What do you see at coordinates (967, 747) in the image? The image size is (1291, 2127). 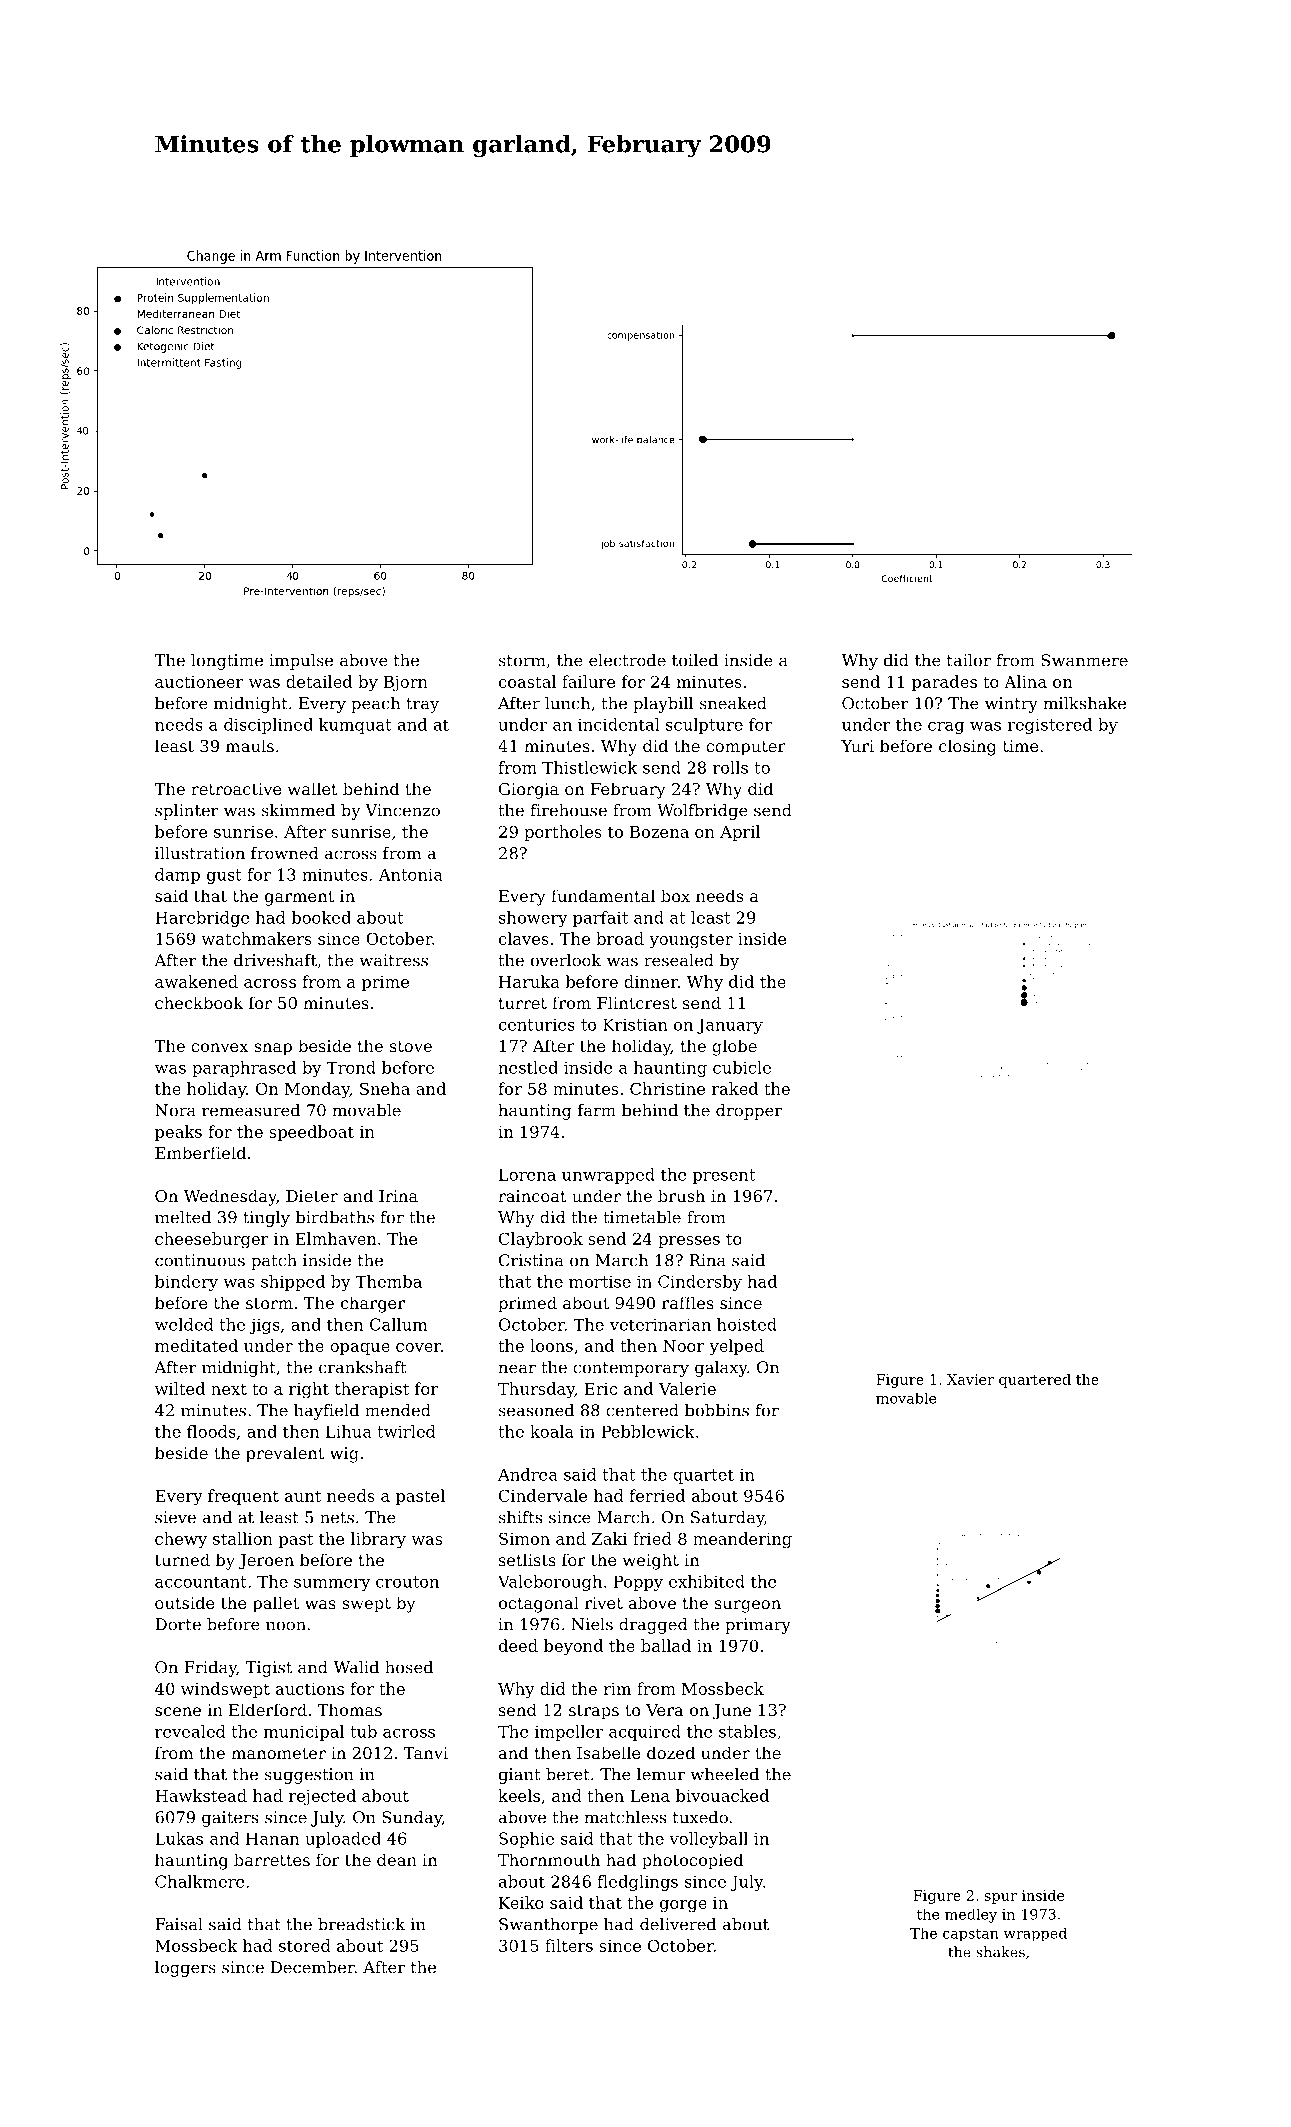 I see `closing` at bounding box center [967, 747].
